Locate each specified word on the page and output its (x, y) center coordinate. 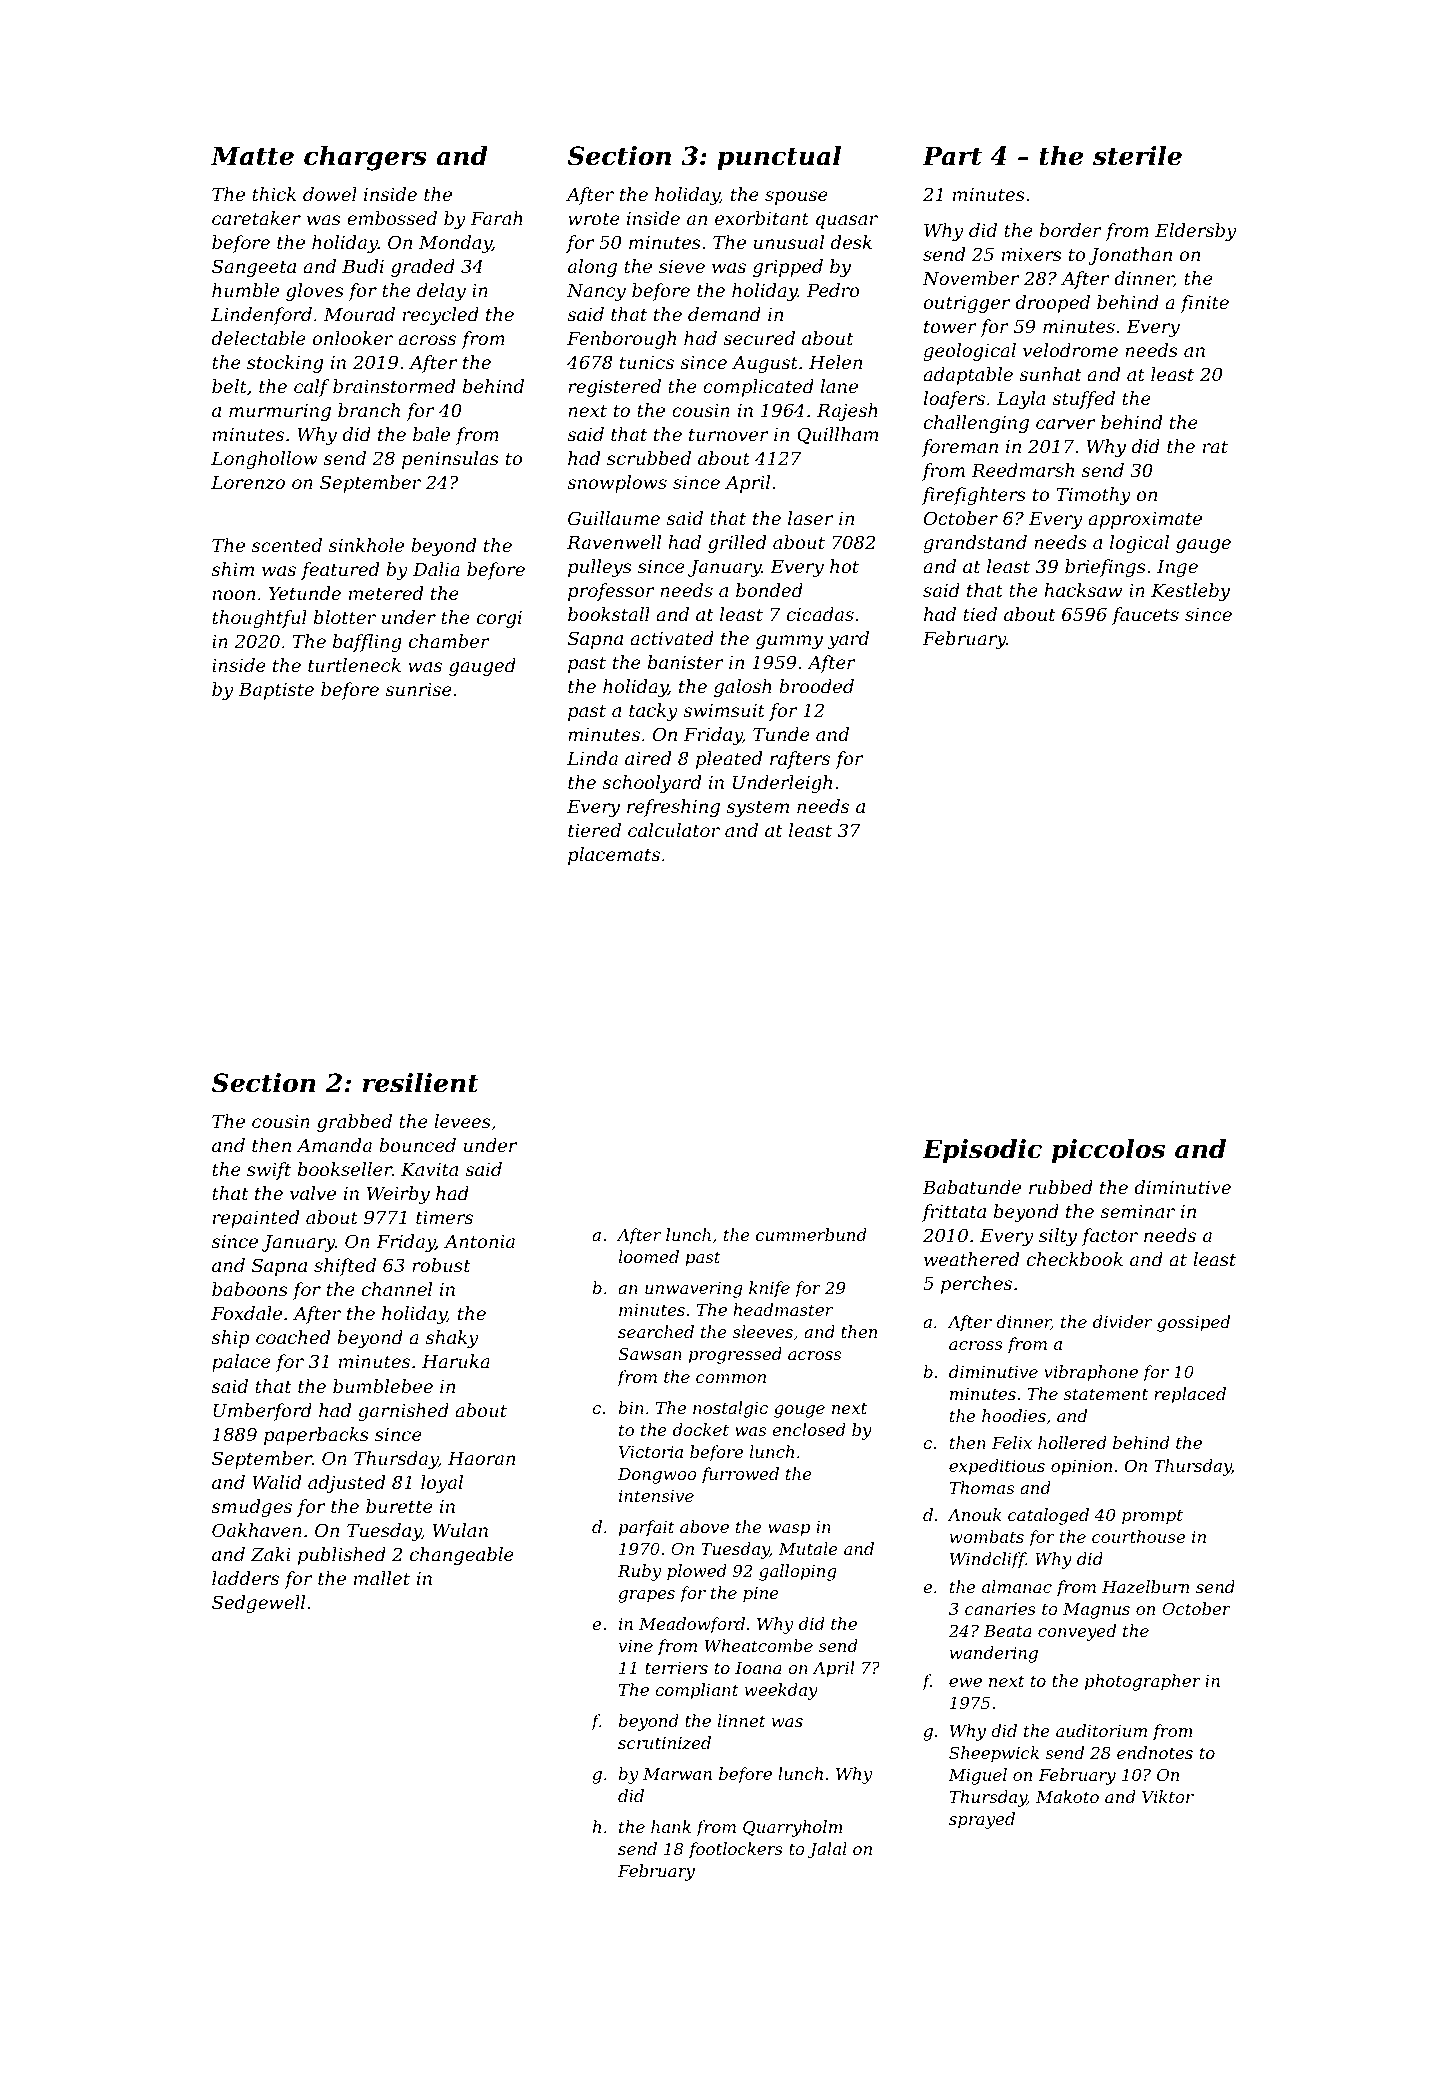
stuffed (1083, 400)
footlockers (736, 1850)
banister (686, 662)
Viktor (1168, 1796)
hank (671, 1826)
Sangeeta (254, 268)
